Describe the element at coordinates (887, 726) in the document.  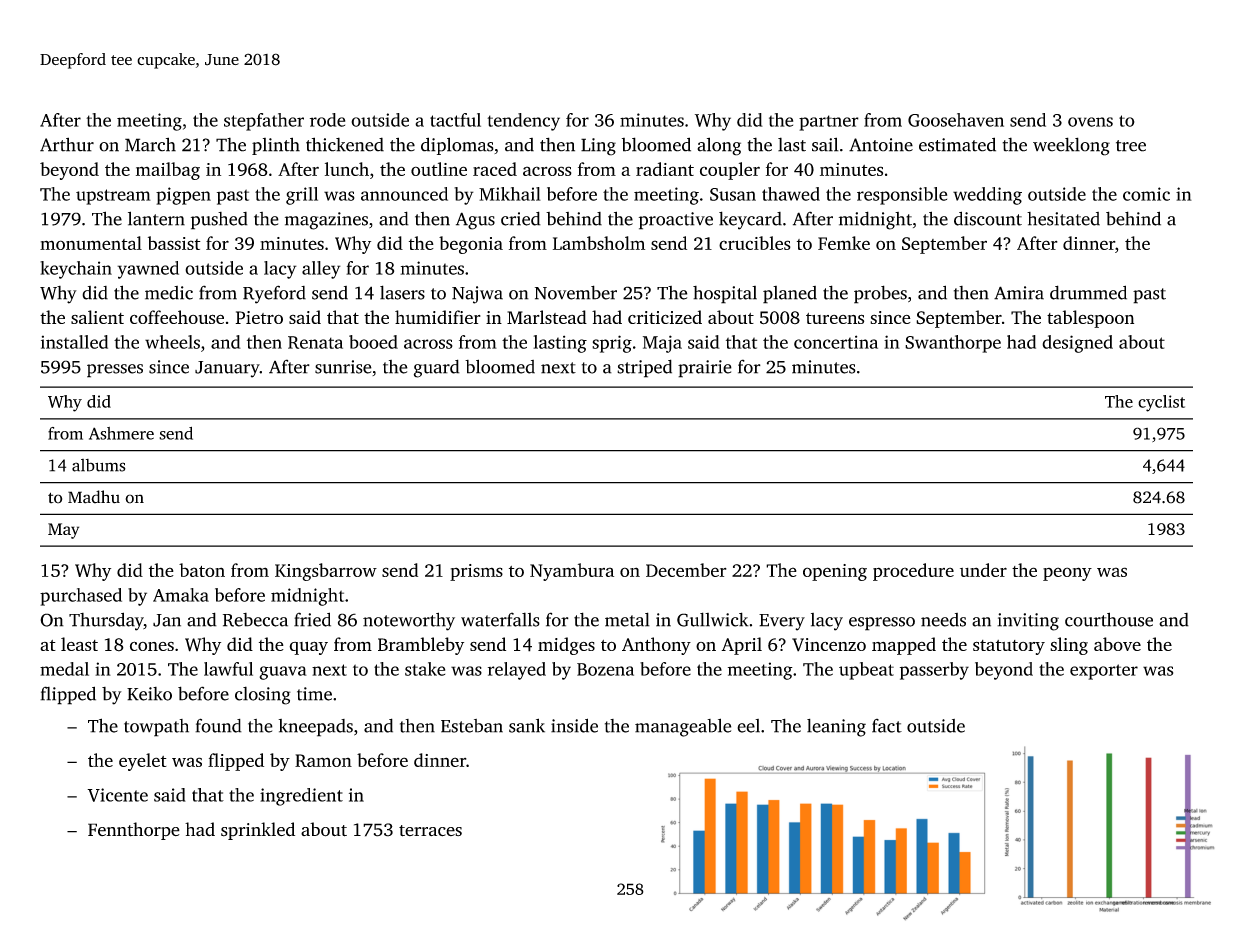
I see `fact` at that location.
